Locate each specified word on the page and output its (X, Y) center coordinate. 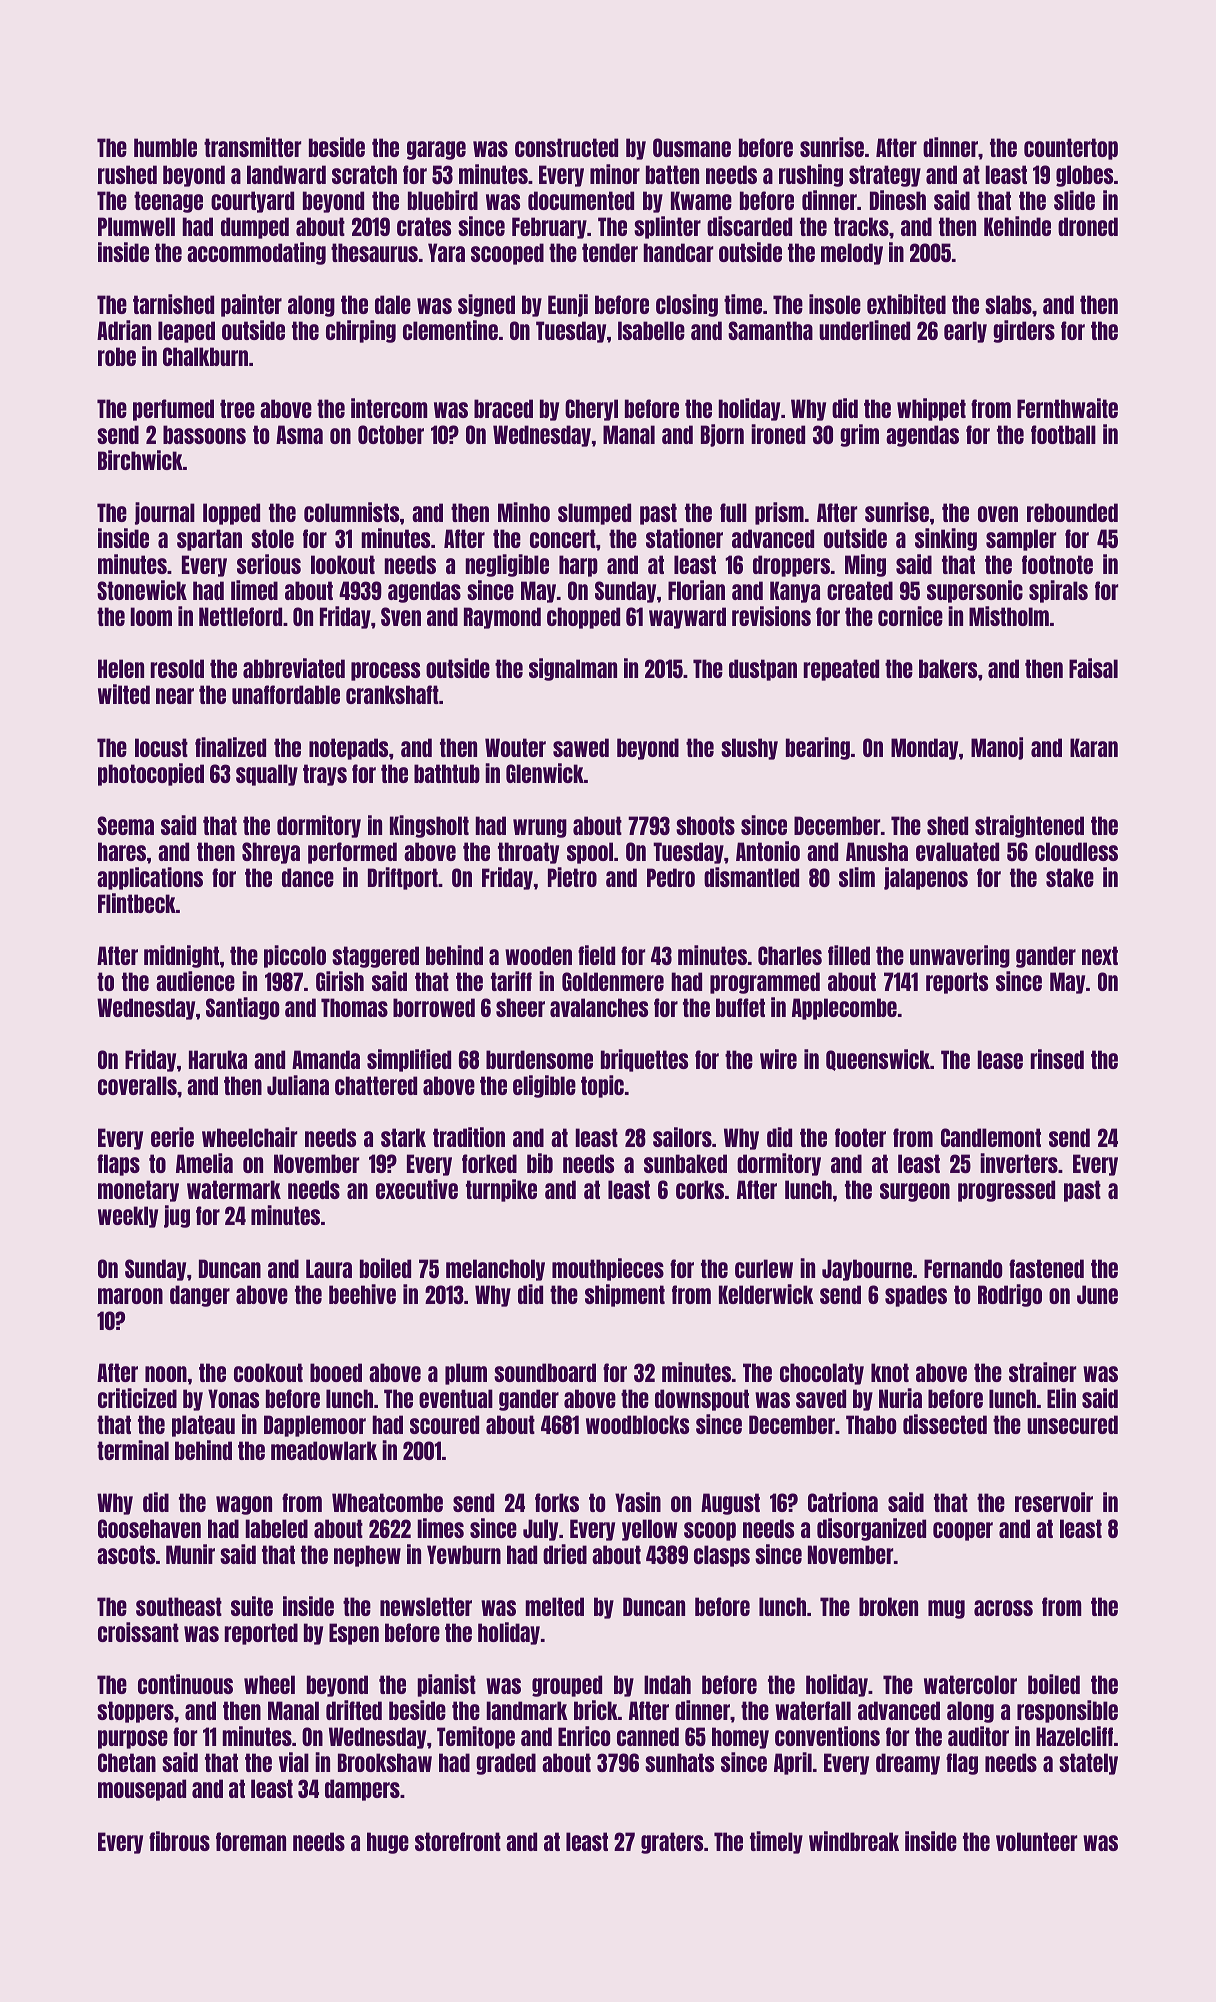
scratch (364, 174)
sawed (581, 747)
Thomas (354, 1007)
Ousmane (692, 147)
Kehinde (1017, 226)
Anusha (877, 851)
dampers (362, 1790)
